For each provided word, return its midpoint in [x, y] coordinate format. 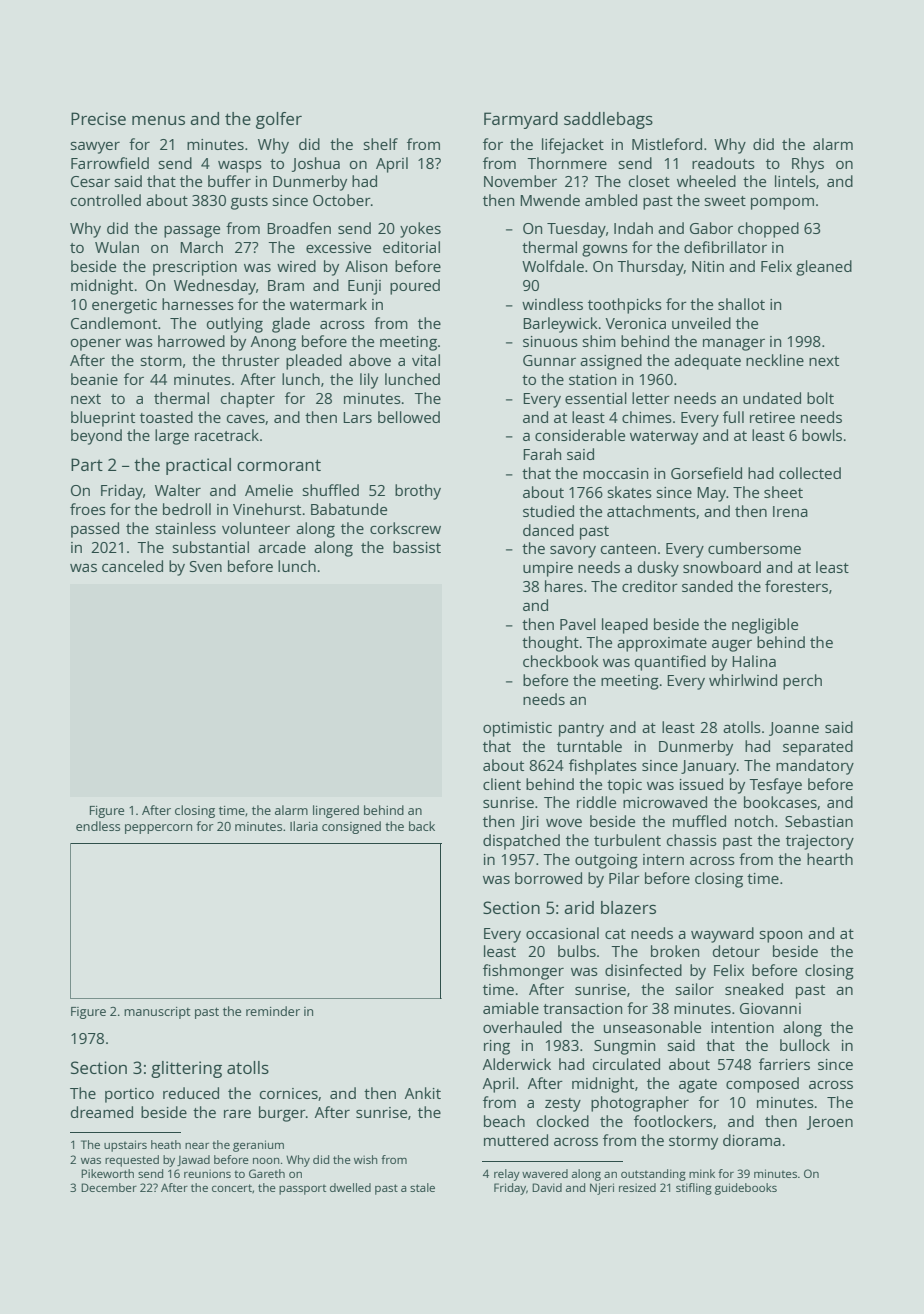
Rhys [808, 165]
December [109, 1187]
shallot [741, 304]
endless [98, 826]
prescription [195, 268]
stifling [694, 1189]
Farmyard [521, 120]
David [547, 1187]
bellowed [409, 417]
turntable [589, 746]
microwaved [665, 802]
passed [95, 530]
